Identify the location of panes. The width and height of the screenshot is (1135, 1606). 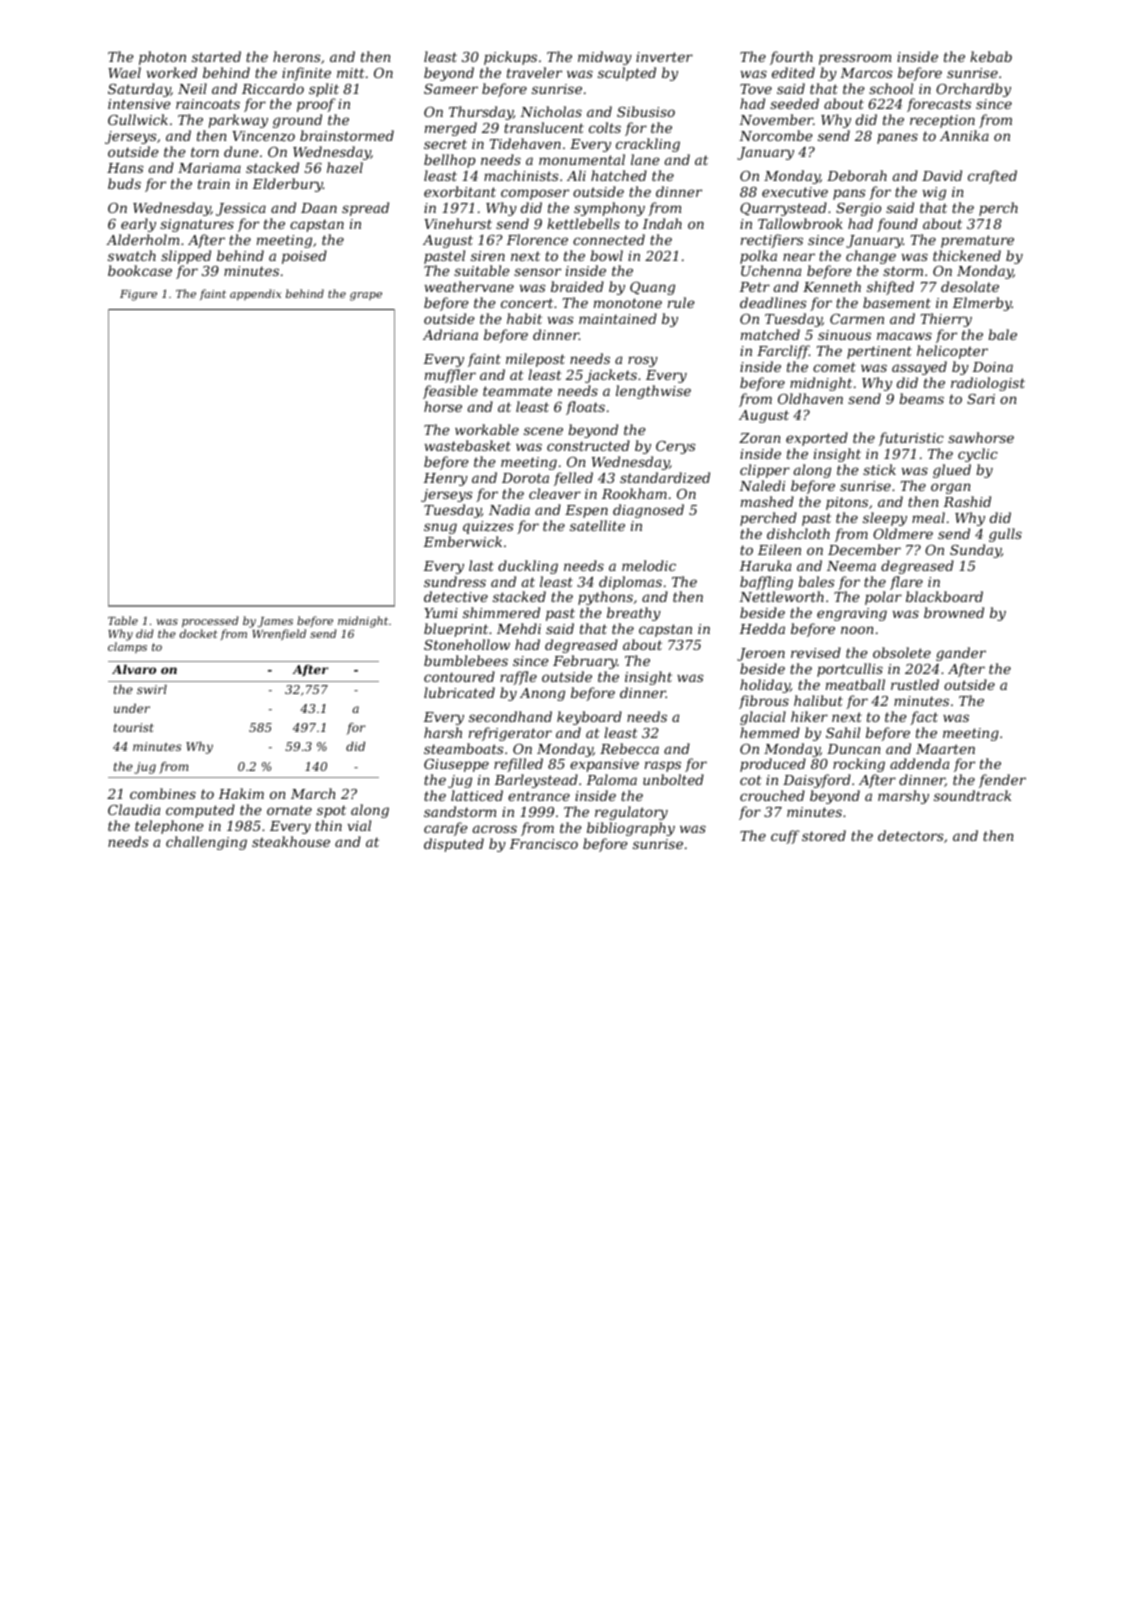
(897, 138).
